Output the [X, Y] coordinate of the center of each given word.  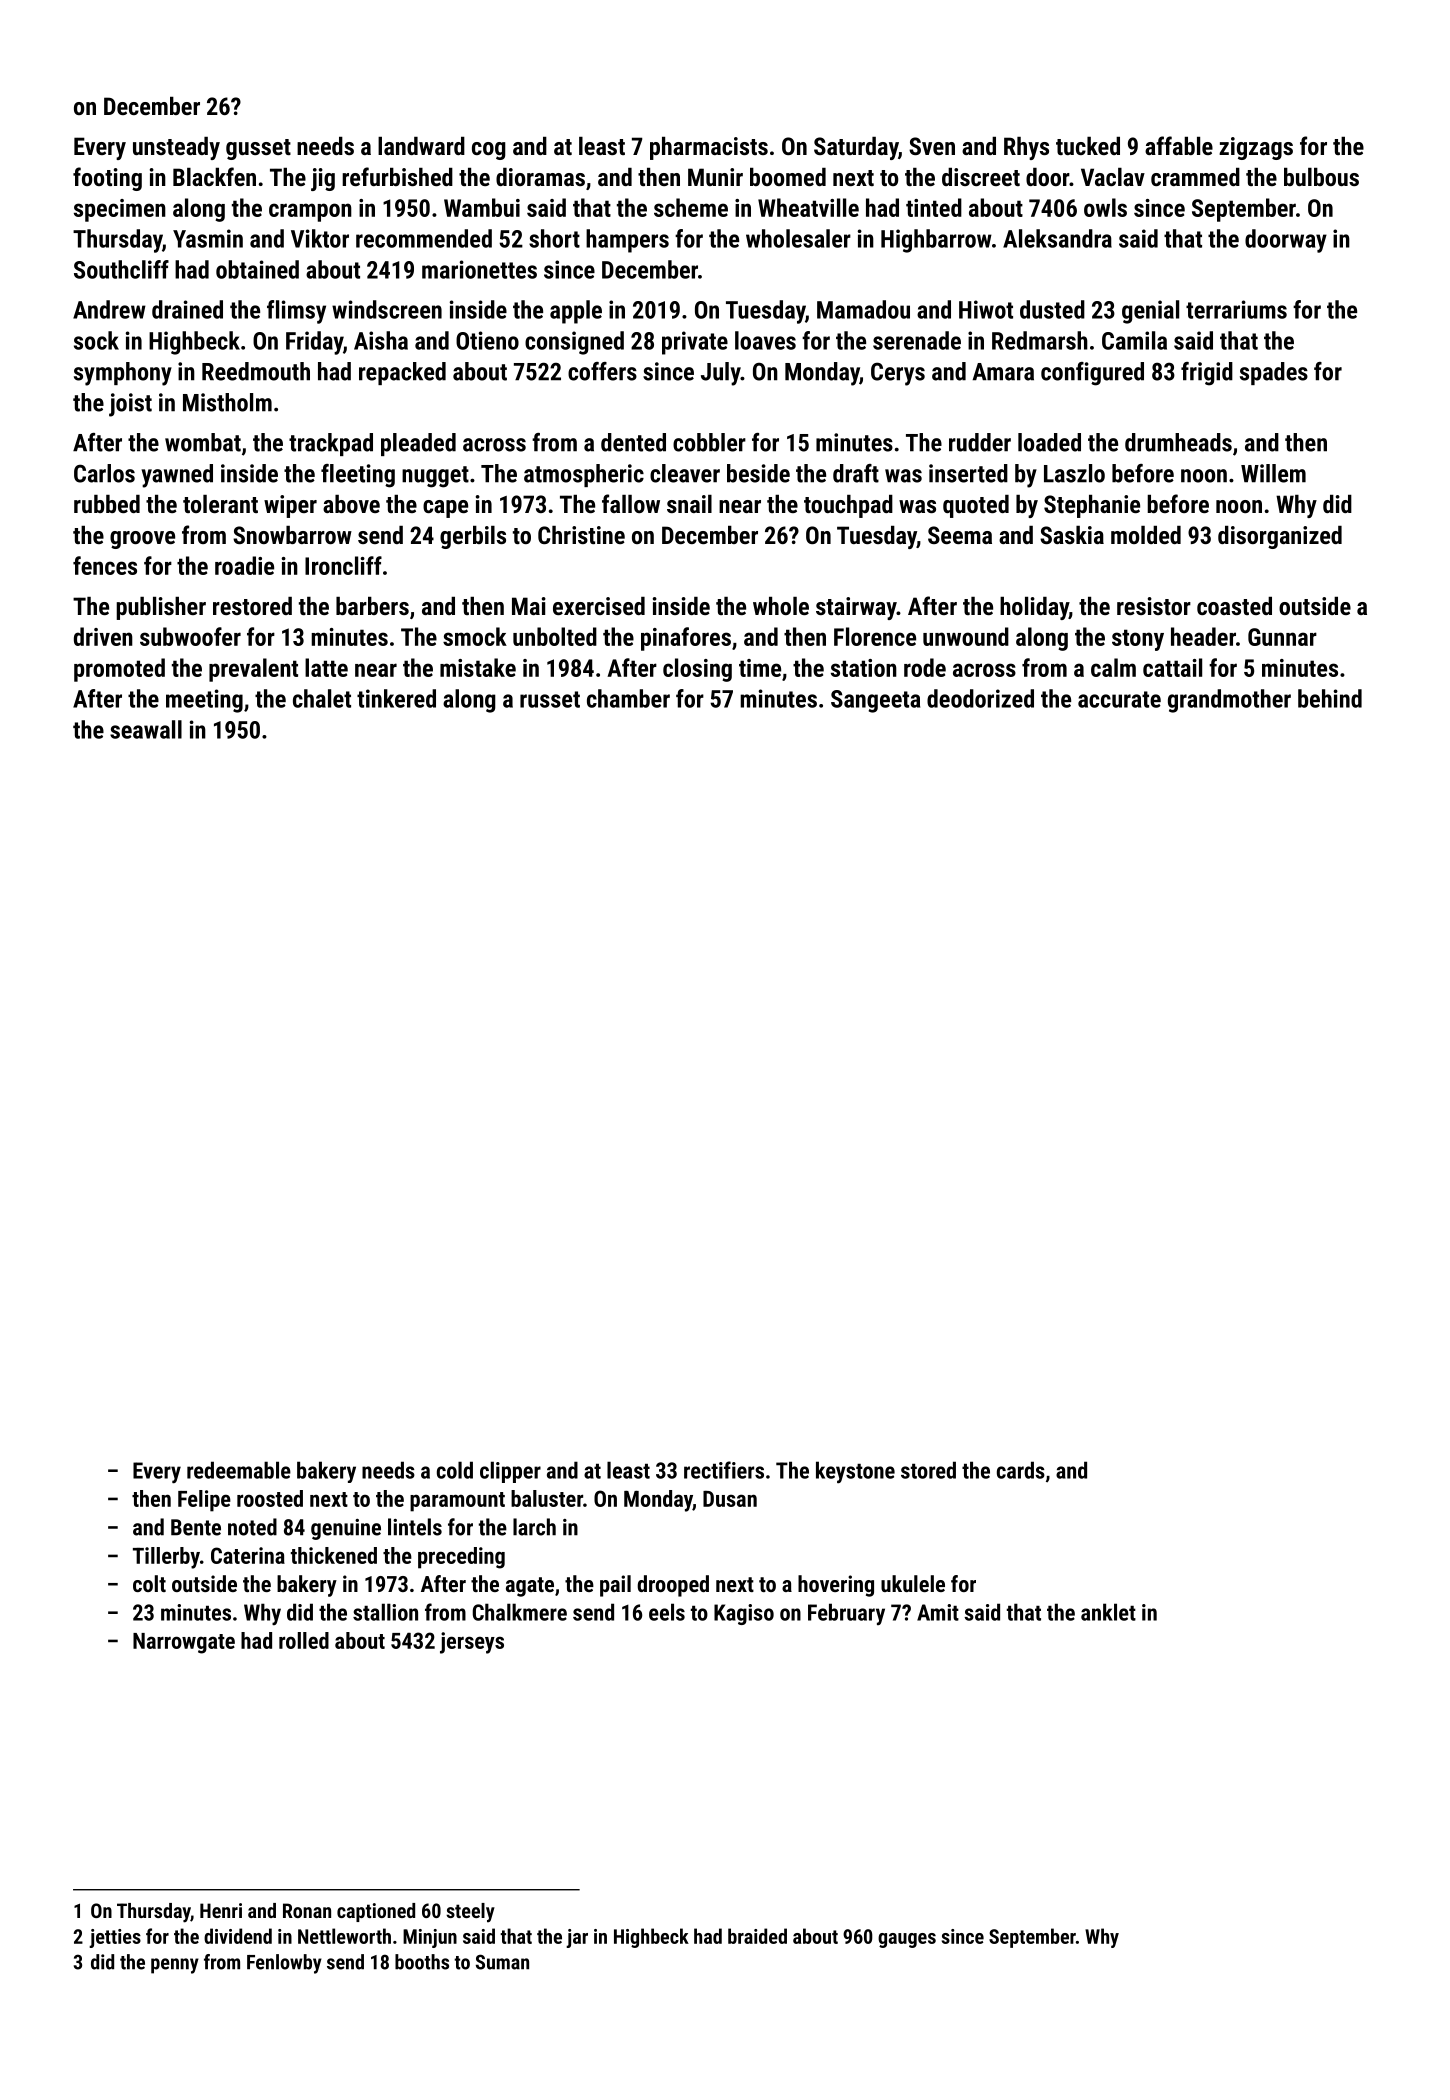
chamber [628, 698]
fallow [631, 503]
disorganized [1280, 537]
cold [455, 1470]
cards [1021, 1470]
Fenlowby [284, 1964]
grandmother [1229, 701]
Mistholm [227, 402]
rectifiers [724, 1470]
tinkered [396, 698]
